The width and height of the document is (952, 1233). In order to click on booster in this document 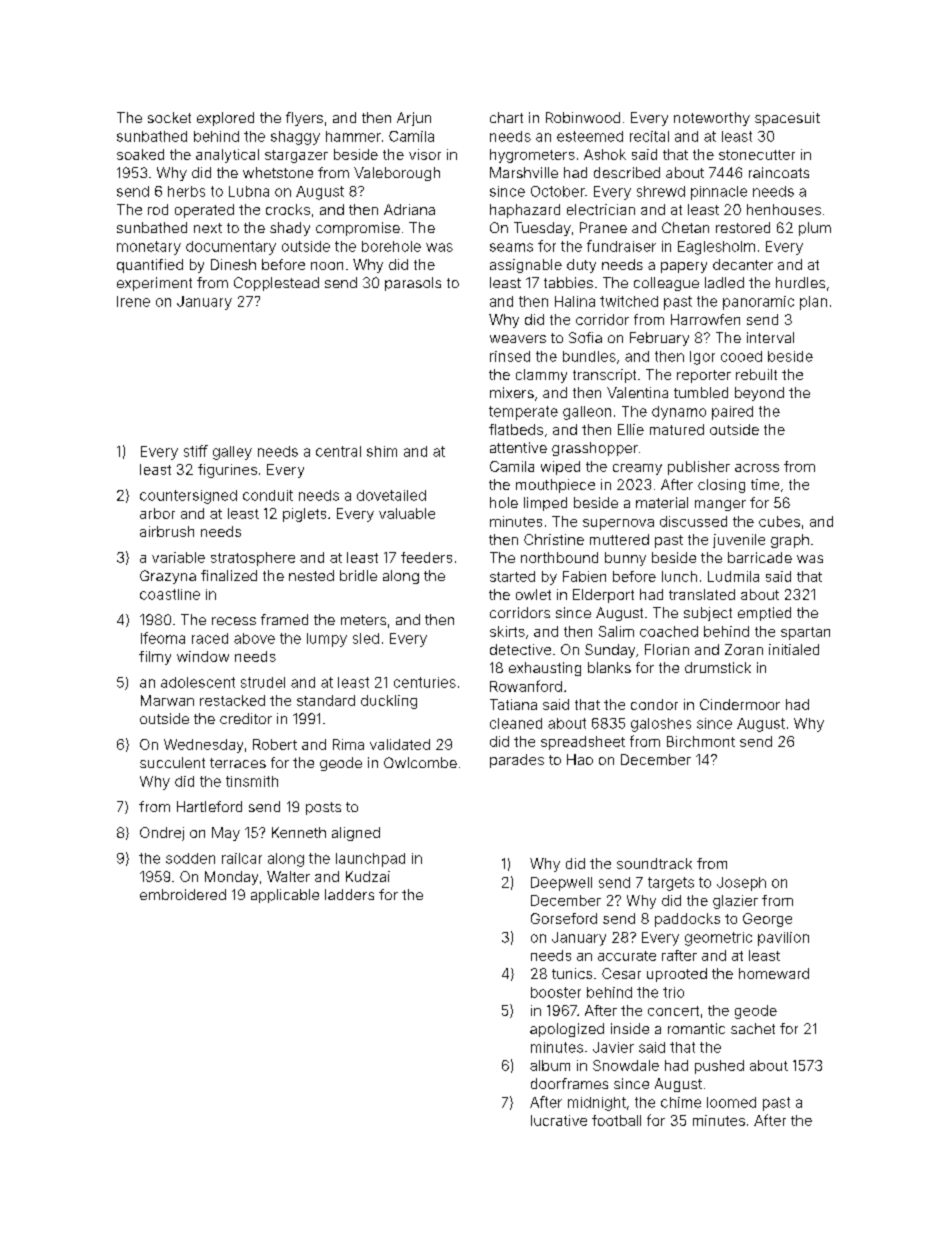, I will do `click(556, 992)`.
